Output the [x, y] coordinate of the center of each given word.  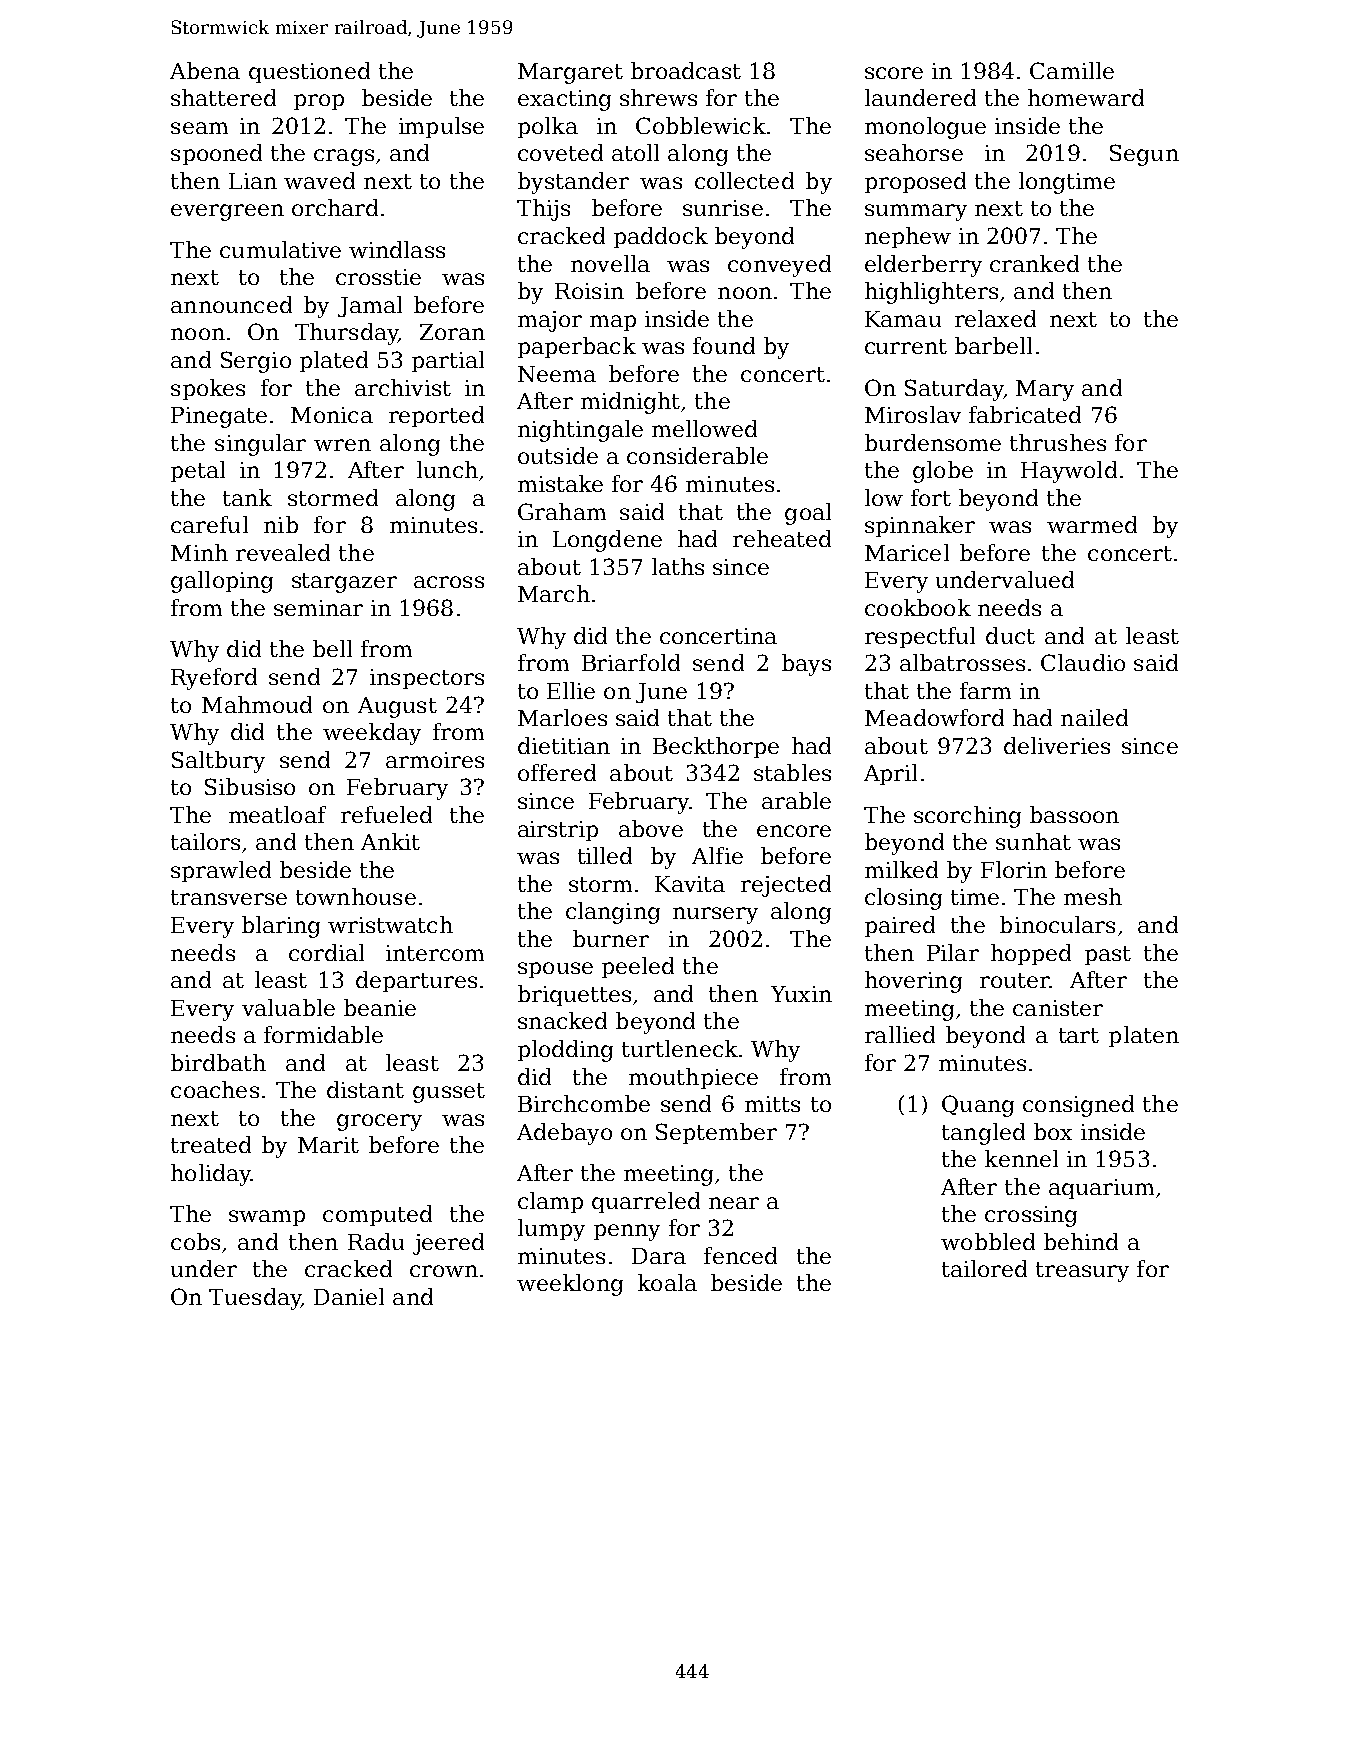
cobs [195, 1241]
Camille [1072, 70]
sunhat [1033, 841]
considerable [697, 455]
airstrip [558, 831]
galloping [222, 582]
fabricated [1025, 414]
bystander [573, 183]
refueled [386, 814]
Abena [205, 70]
